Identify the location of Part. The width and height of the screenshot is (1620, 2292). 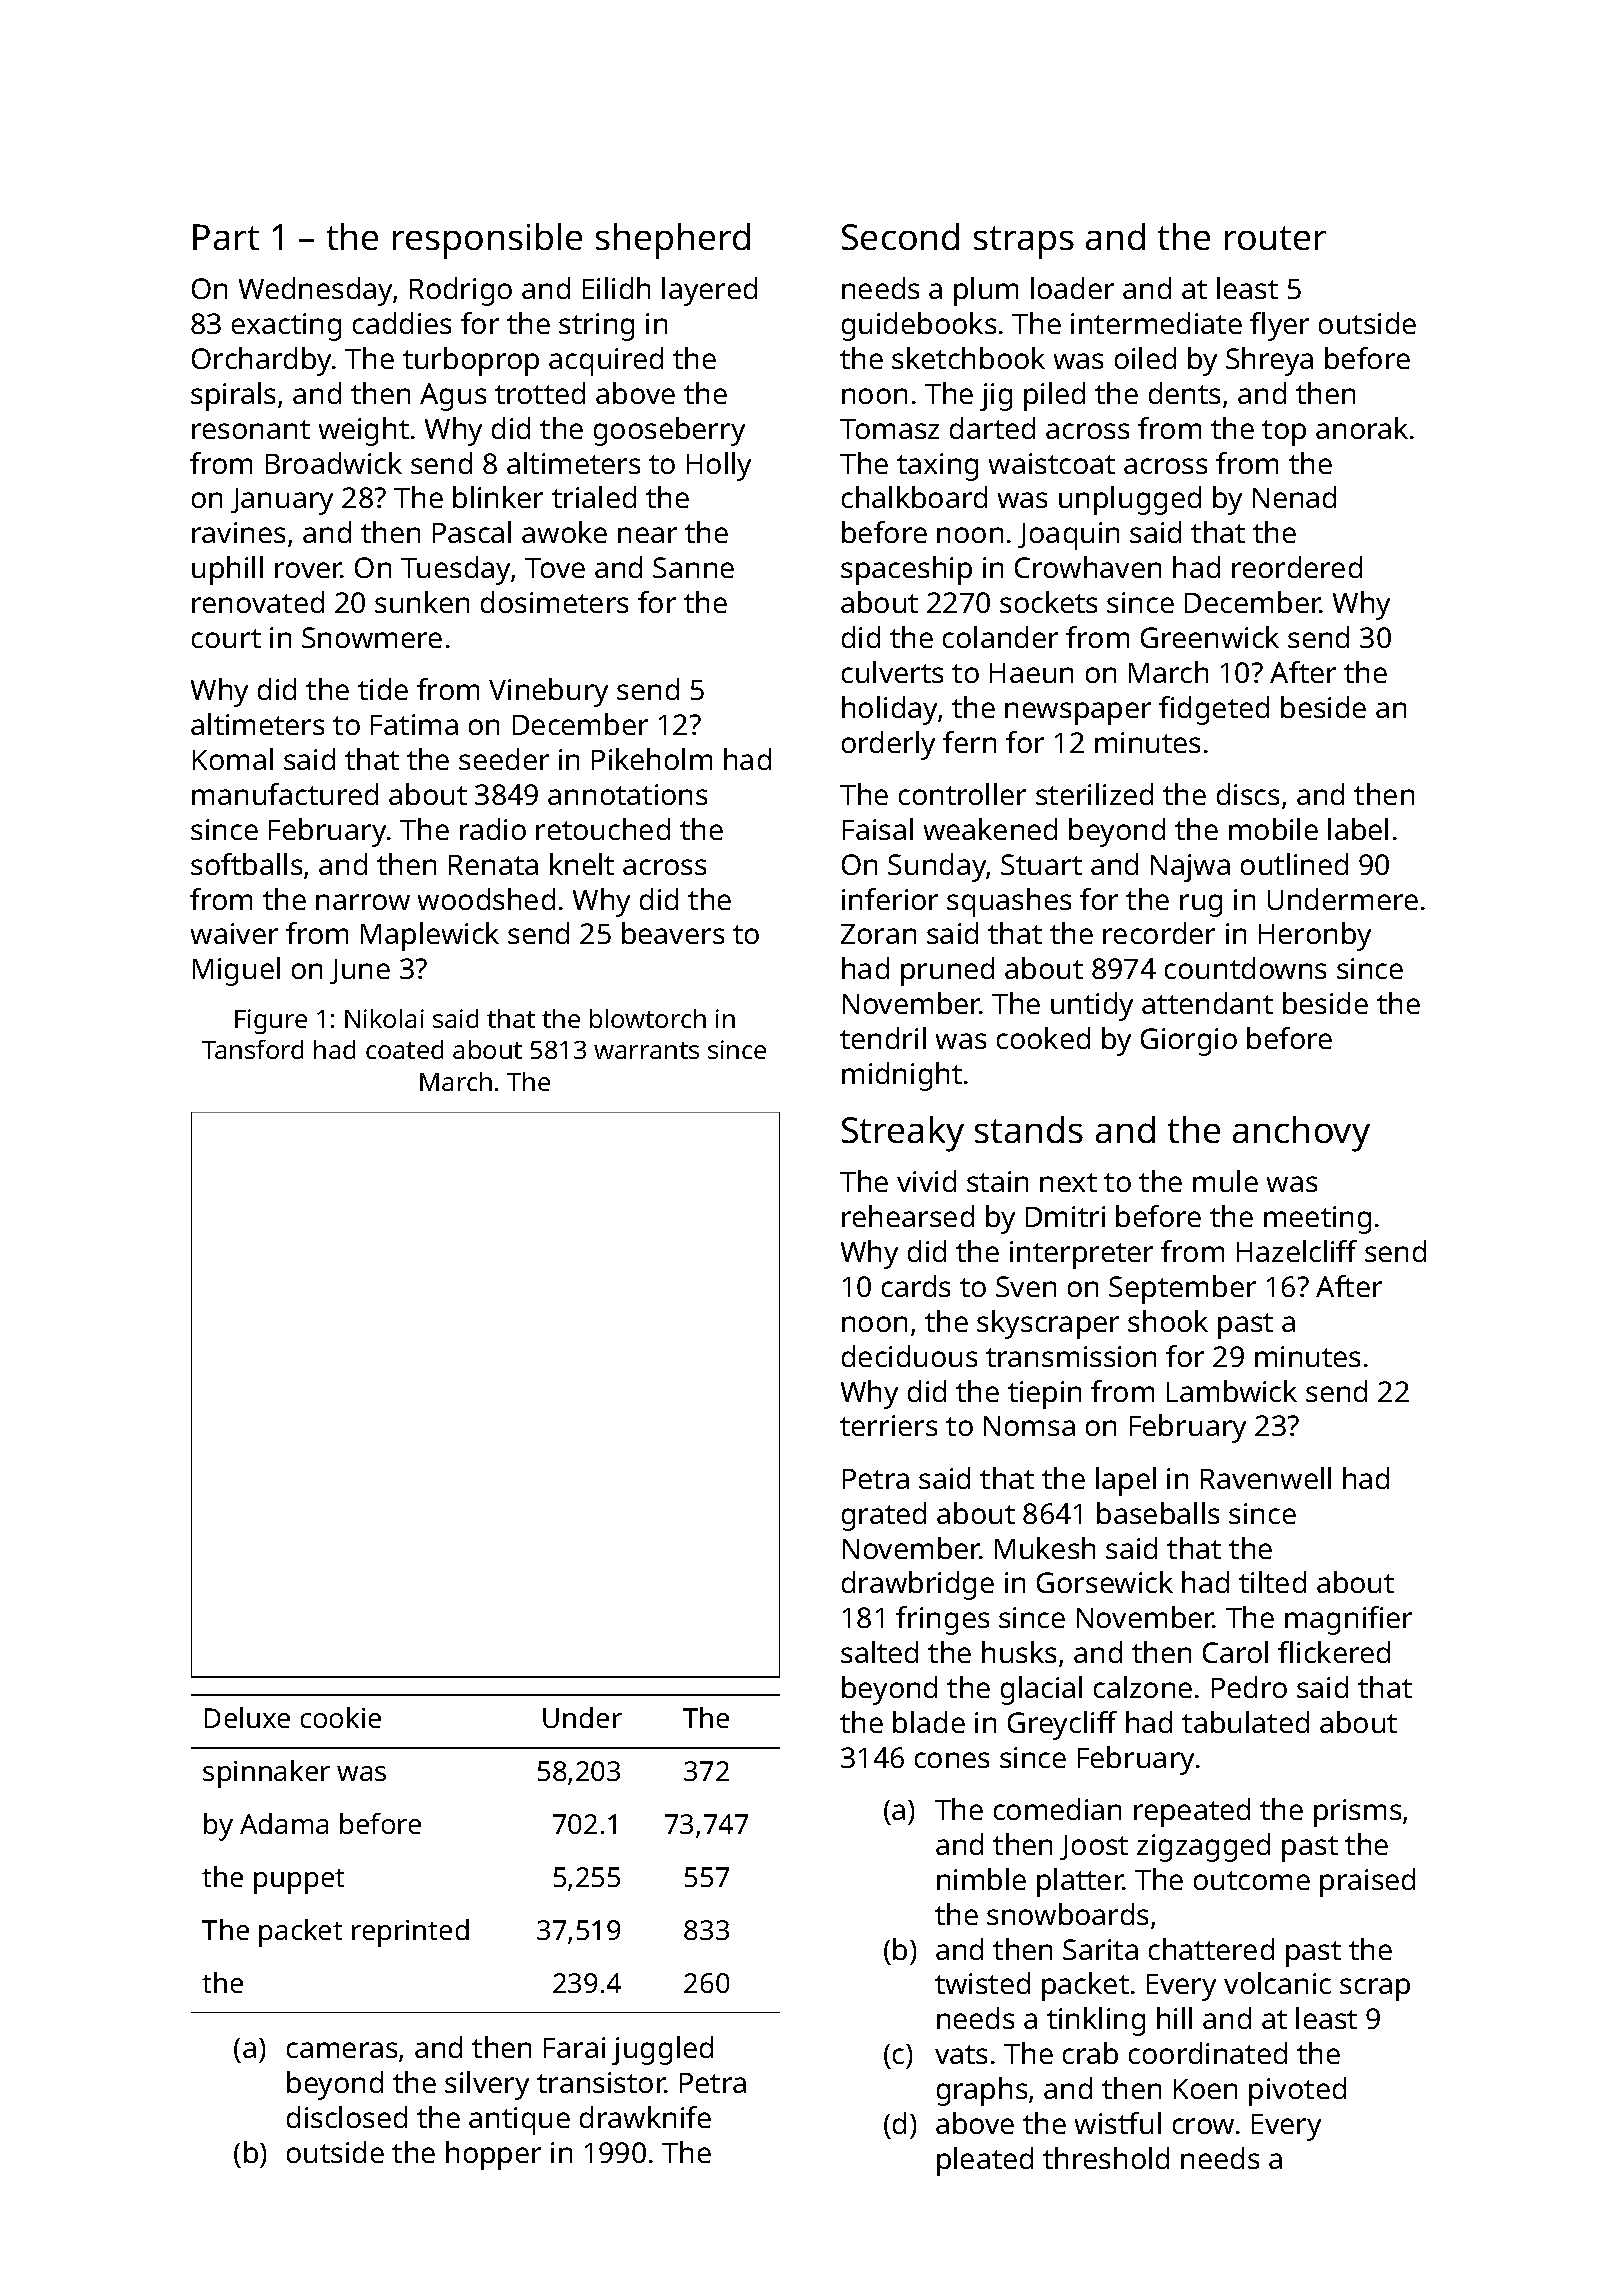
(226, 237).
